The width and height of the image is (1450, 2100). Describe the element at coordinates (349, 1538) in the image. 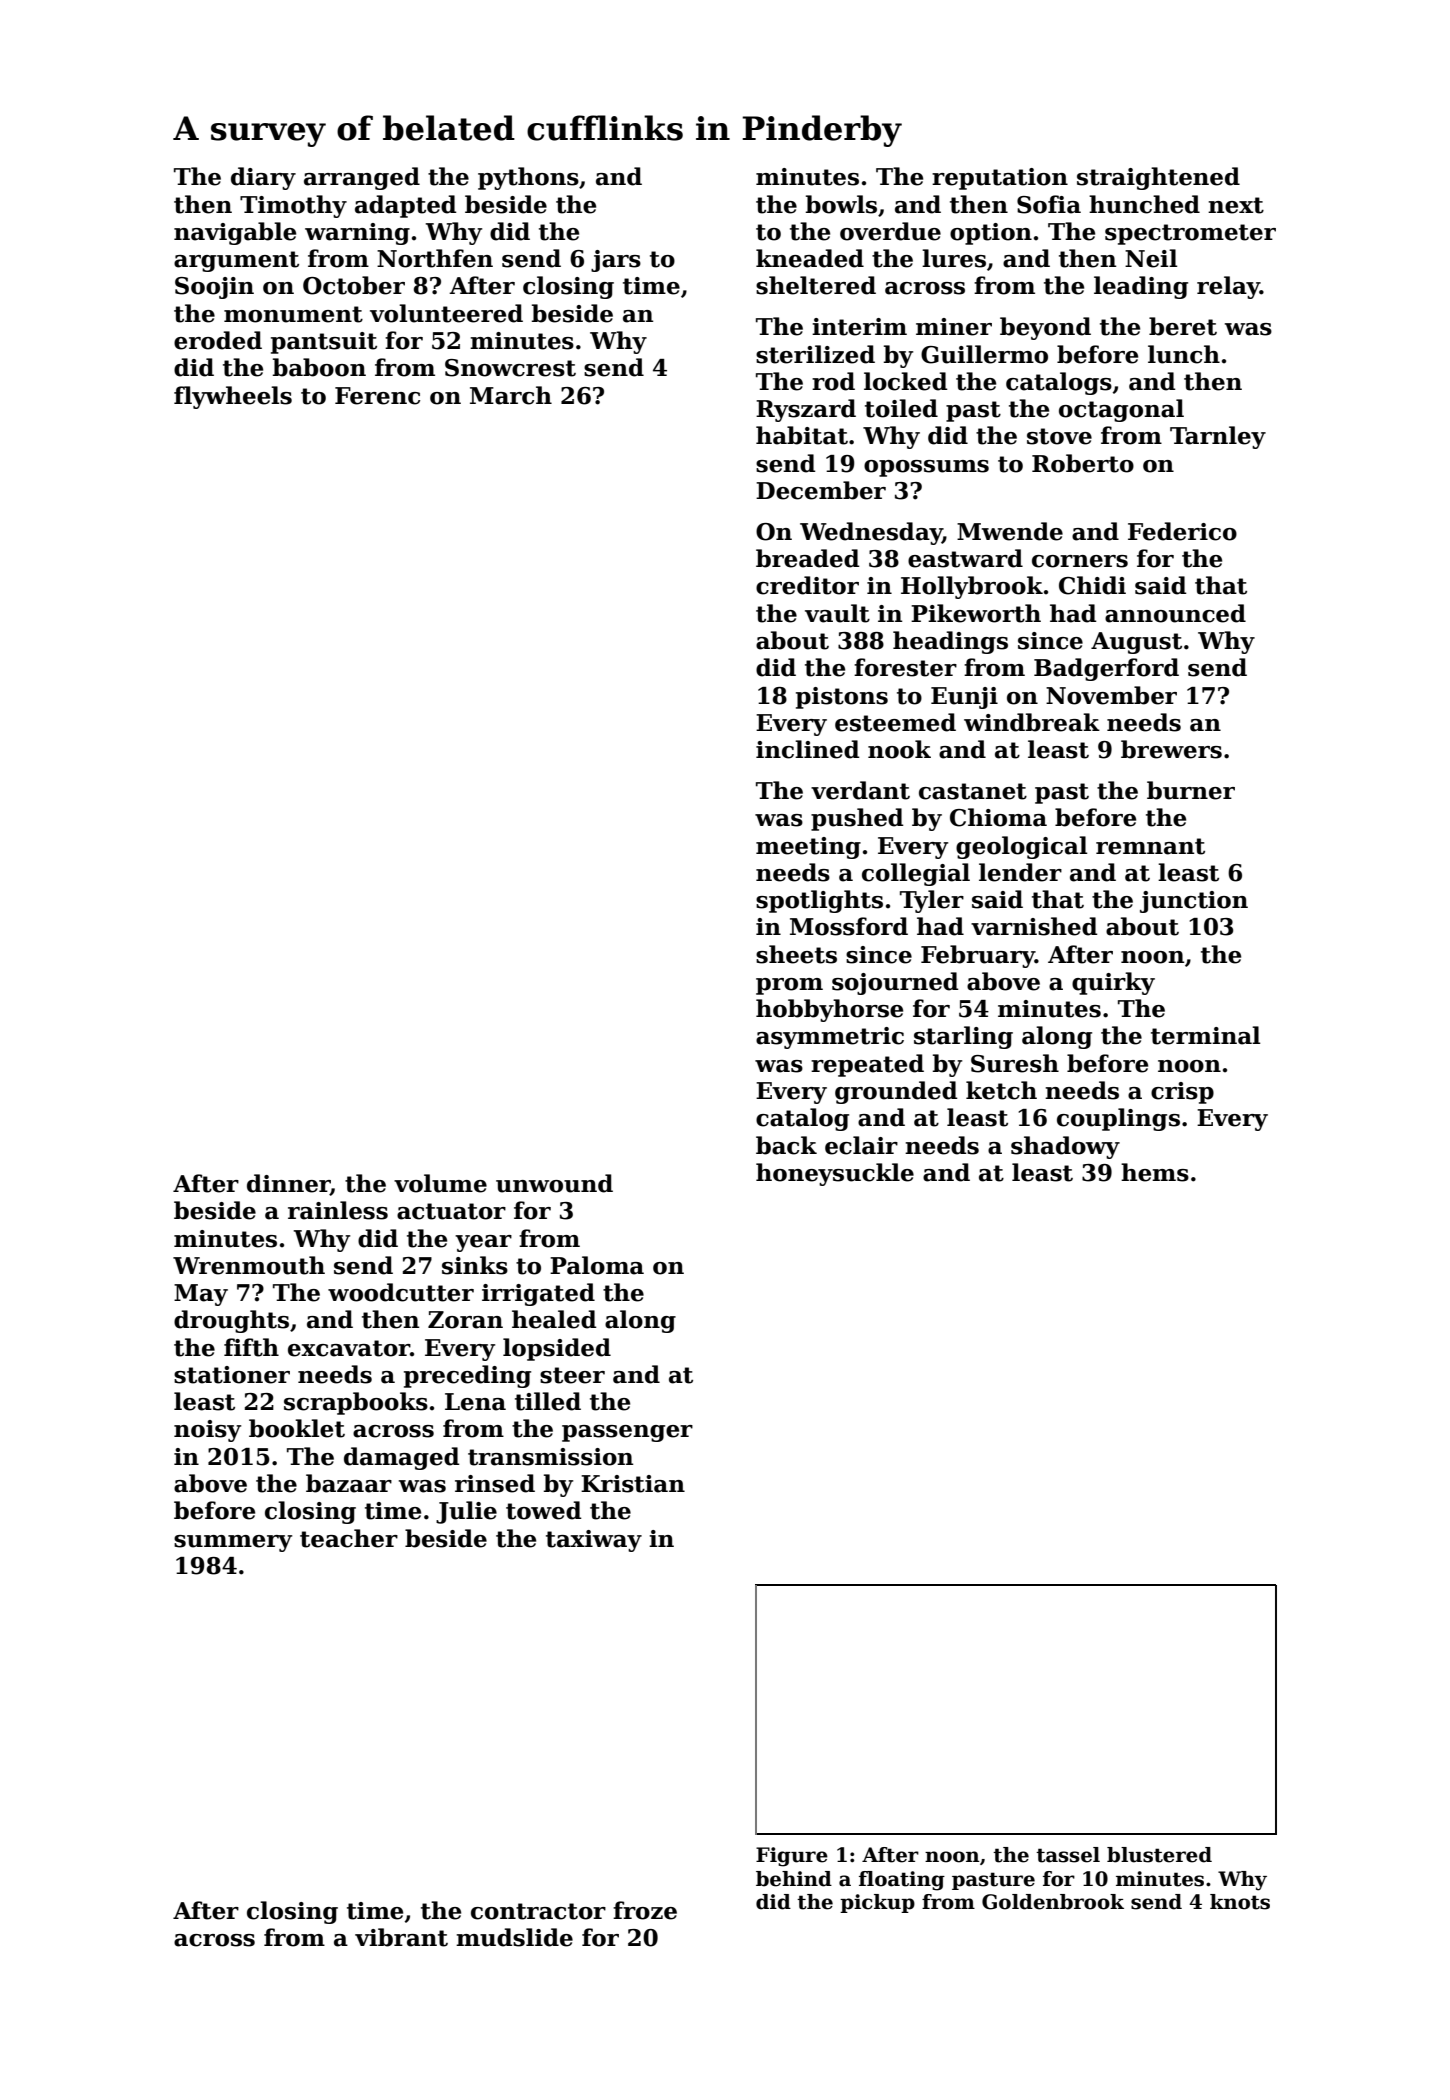

I see `teacher` at that location.
